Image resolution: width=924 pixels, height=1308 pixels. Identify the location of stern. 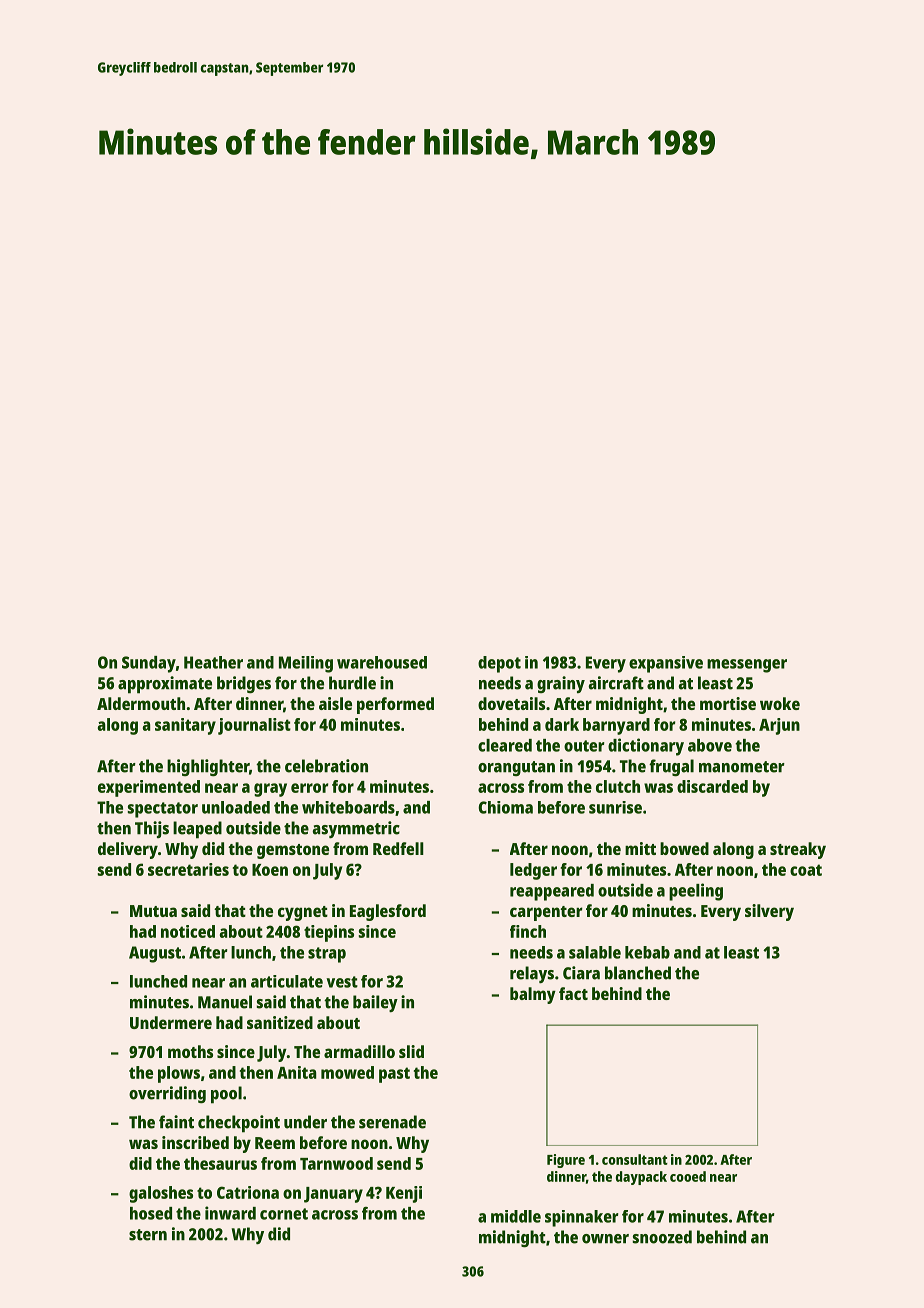
(148, 1235).
